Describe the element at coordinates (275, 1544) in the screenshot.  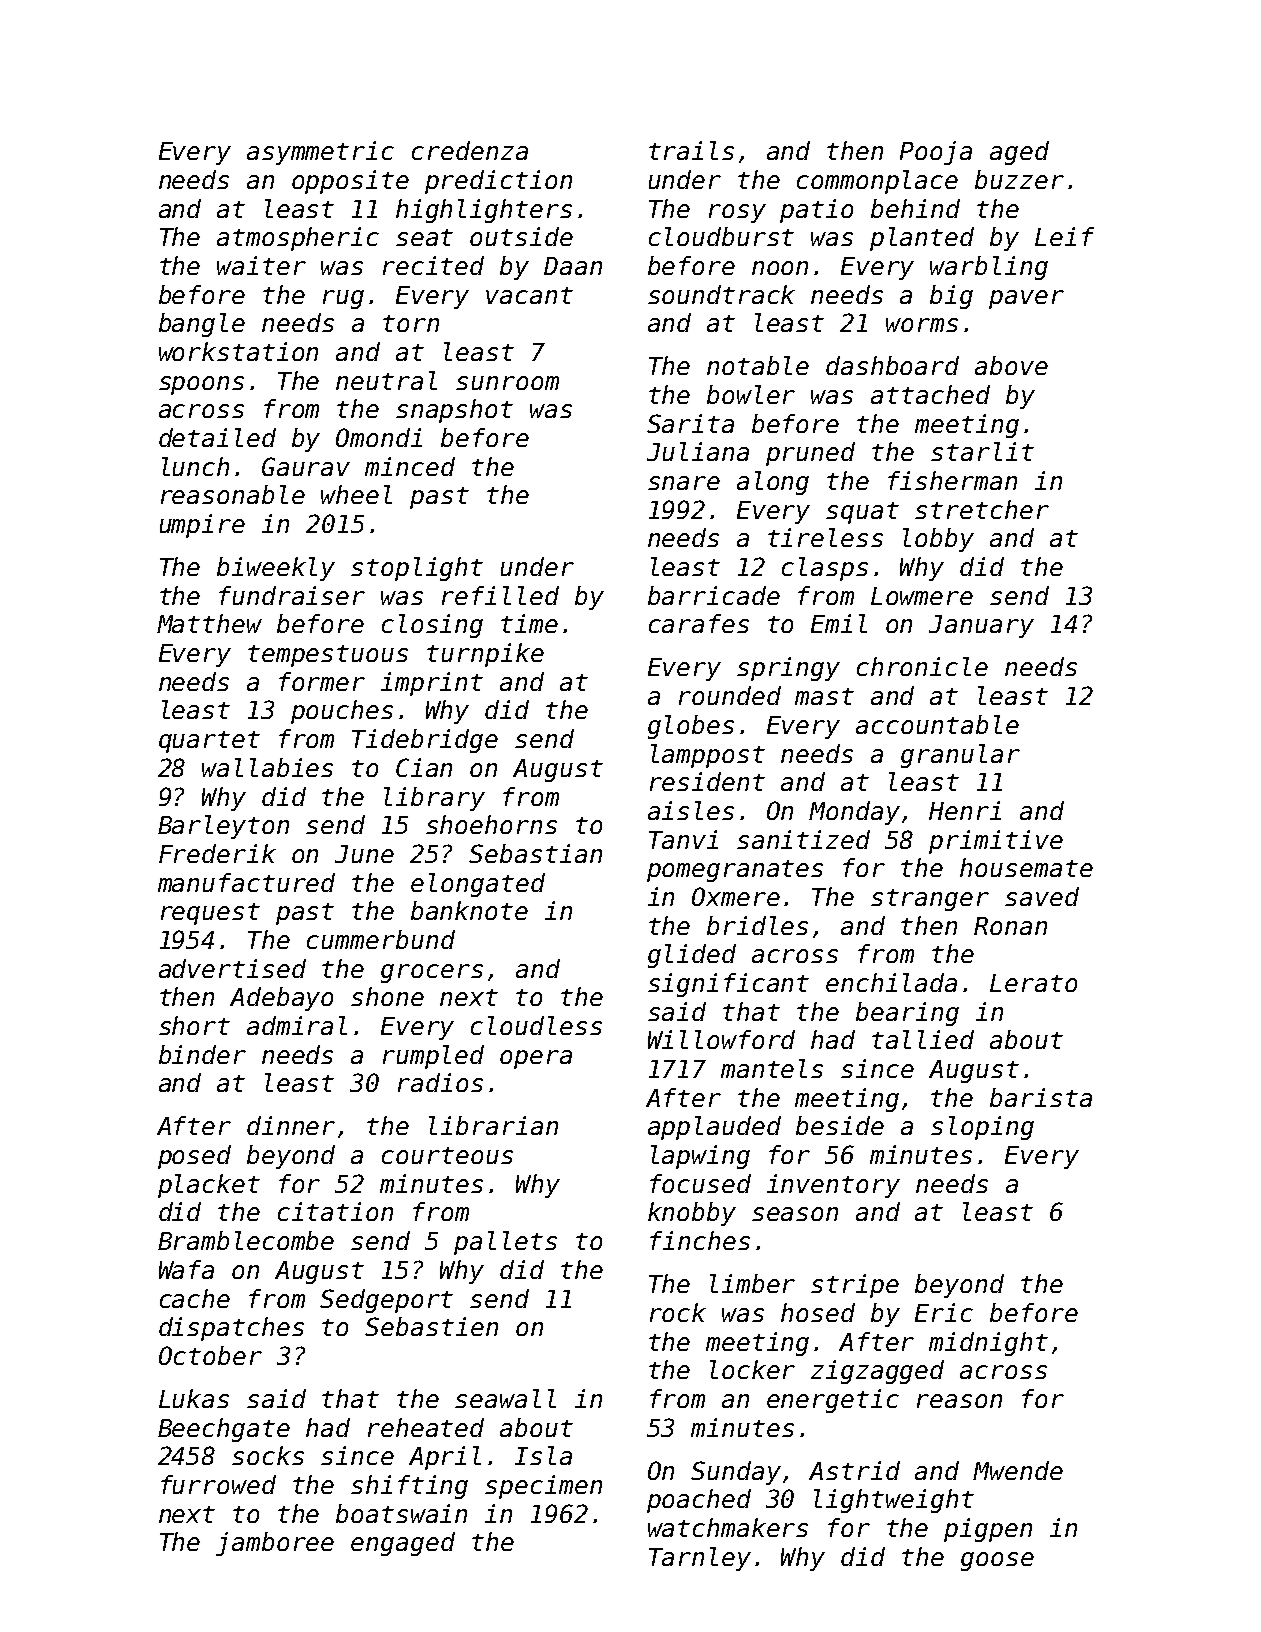
I see `jamboree` at that location.
